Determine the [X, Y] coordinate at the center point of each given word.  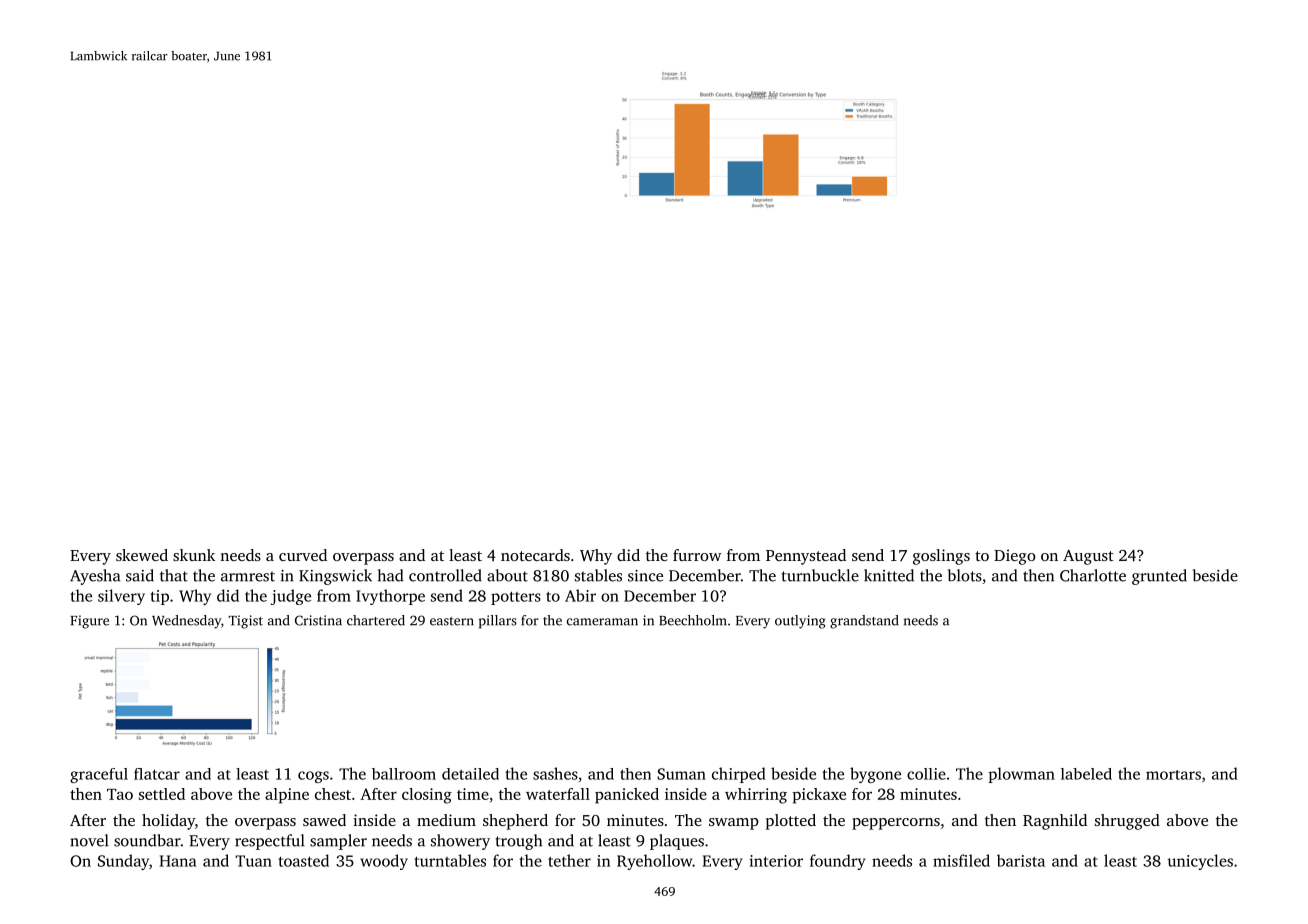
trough [518, 842]
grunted [1159, 577]
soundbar [147, 840]
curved [303, 555]
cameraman [602, 622]
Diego [1015, 557]
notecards [535, 555]
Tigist [245, 622]
